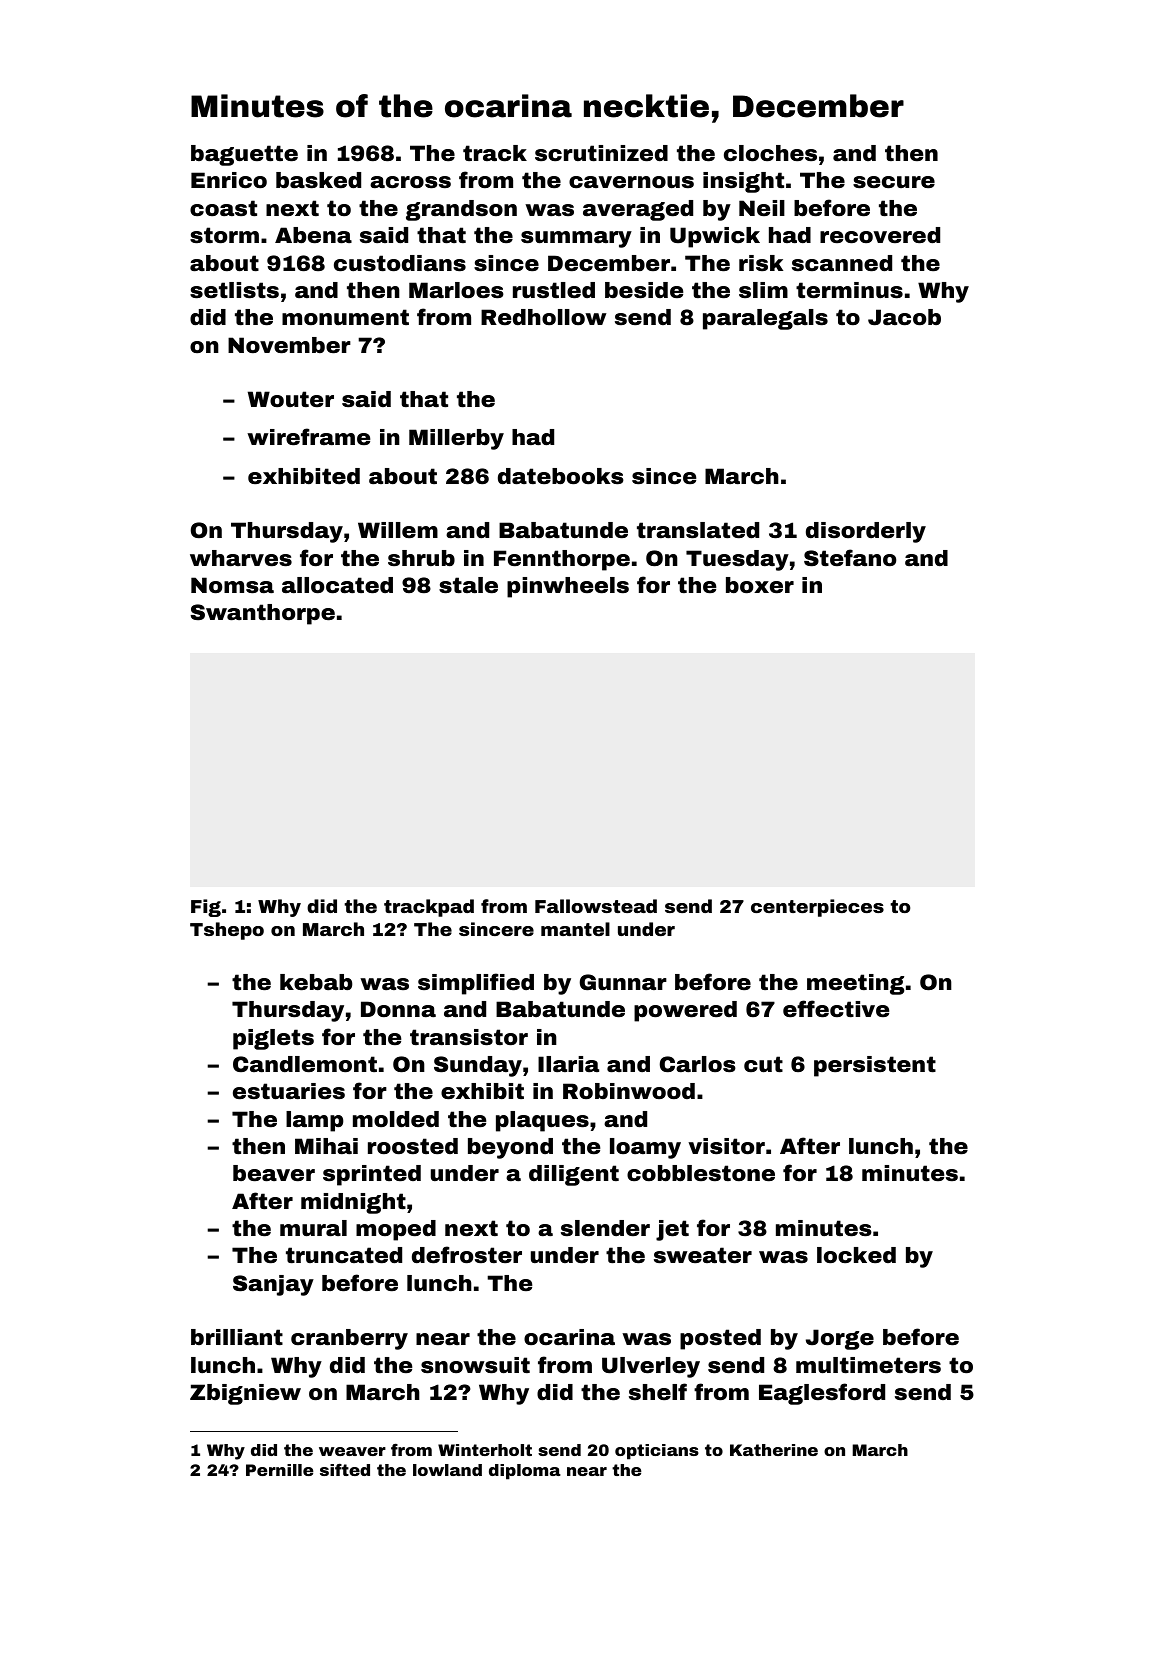 This screenshot has height=1654, width=1165. What do you see at coordinates (875, 1066) in the screenshot?
I see `persistent` at bounding box center [875, 1066].
